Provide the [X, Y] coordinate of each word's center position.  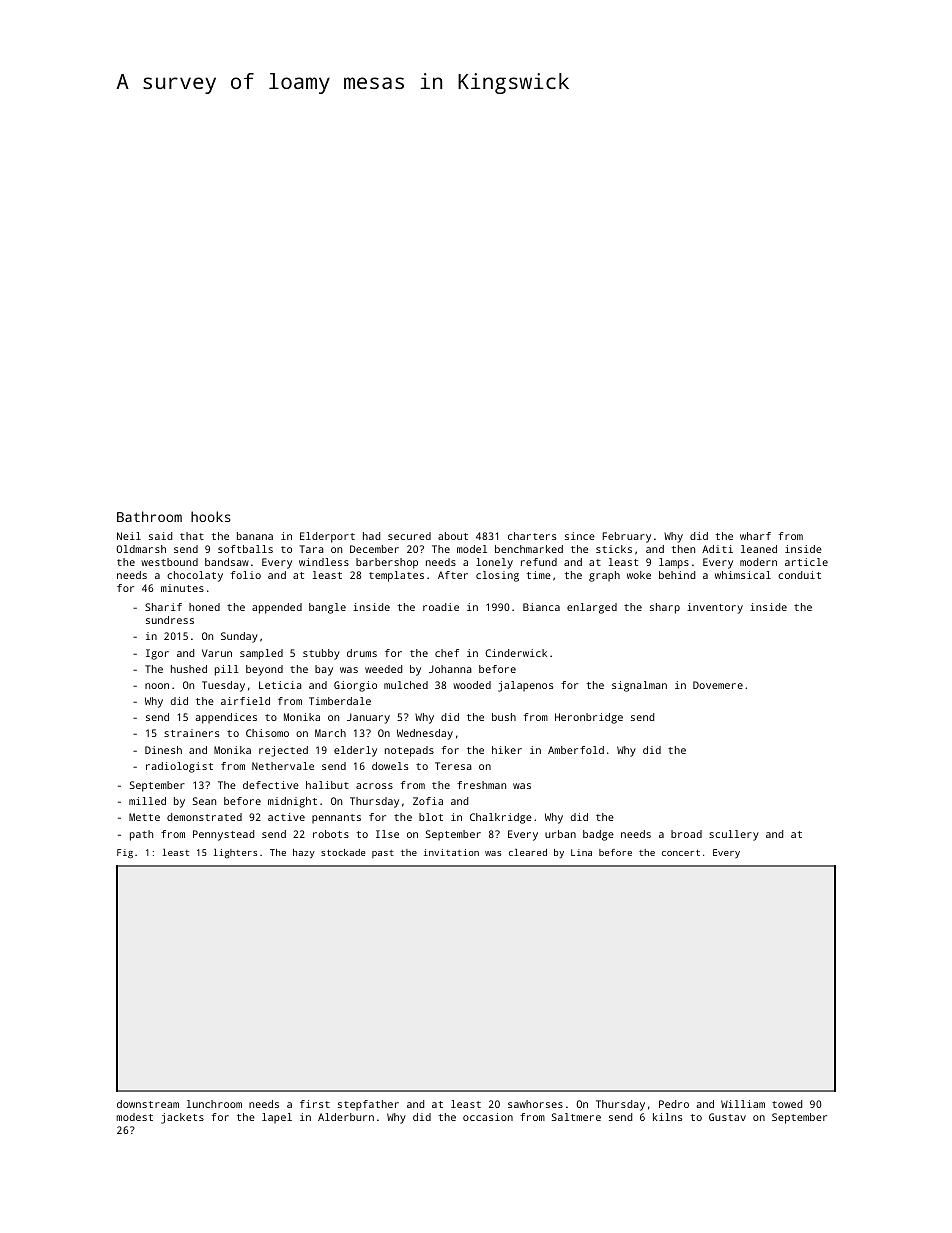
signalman [639, 686]
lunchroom [214, 1104]
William [743, 1104]
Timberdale [340, 701]
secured [409, 536]
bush [504, 717]
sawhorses [535, 1104]
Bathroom [149, 516]
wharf [755, 536]
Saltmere [576, 1117]
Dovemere [718, 685]
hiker [507, 750]
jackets [182, 1118]
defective [271, 785]
